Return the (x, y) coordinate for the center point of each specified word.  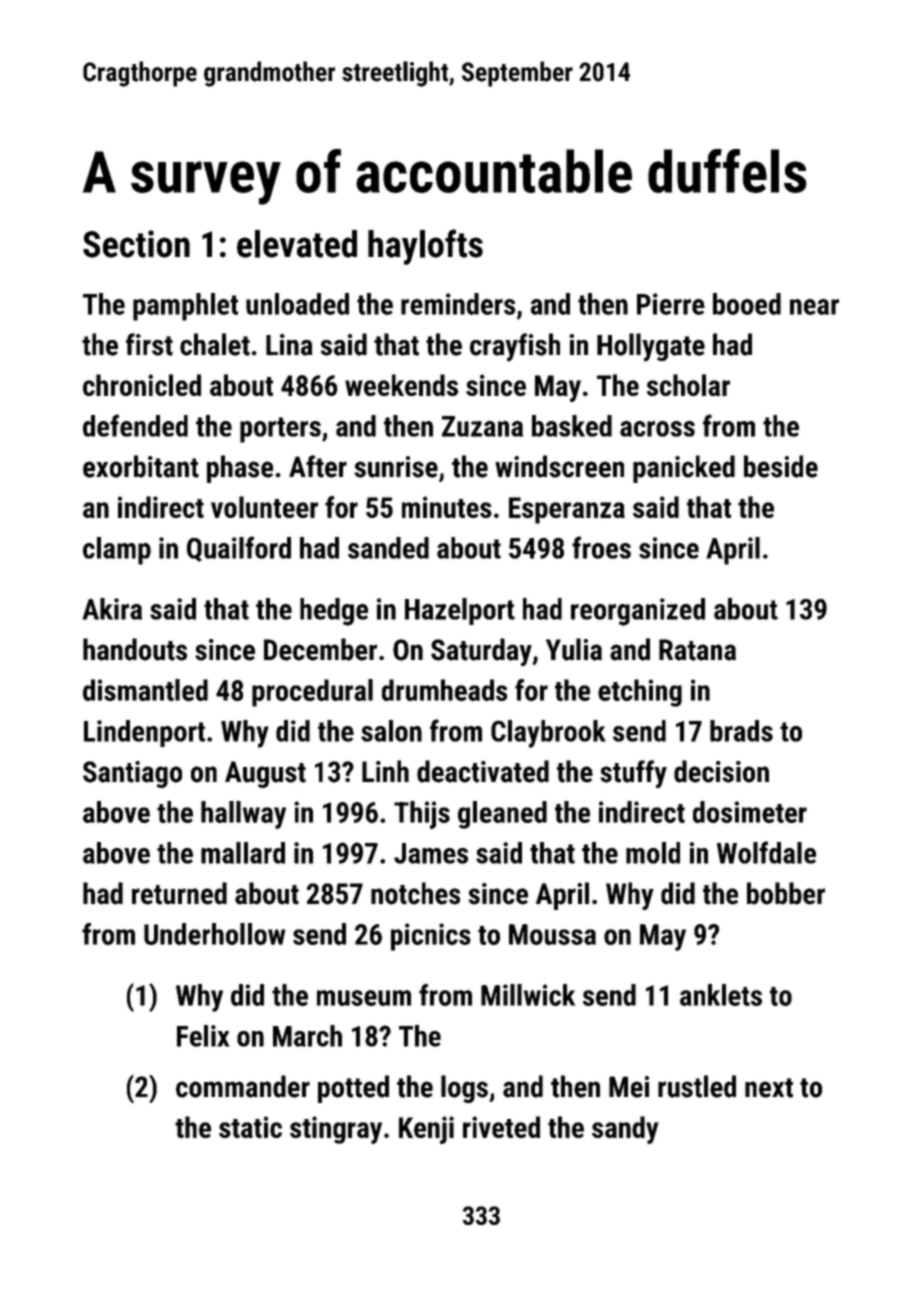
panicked (684, 469)
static (250, 1127)
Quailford (239, 549)
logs (464, 1089)
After (318, 466)
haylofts (425, 247)
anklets (721, 995)
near (814, 307)
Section (136, 244)
